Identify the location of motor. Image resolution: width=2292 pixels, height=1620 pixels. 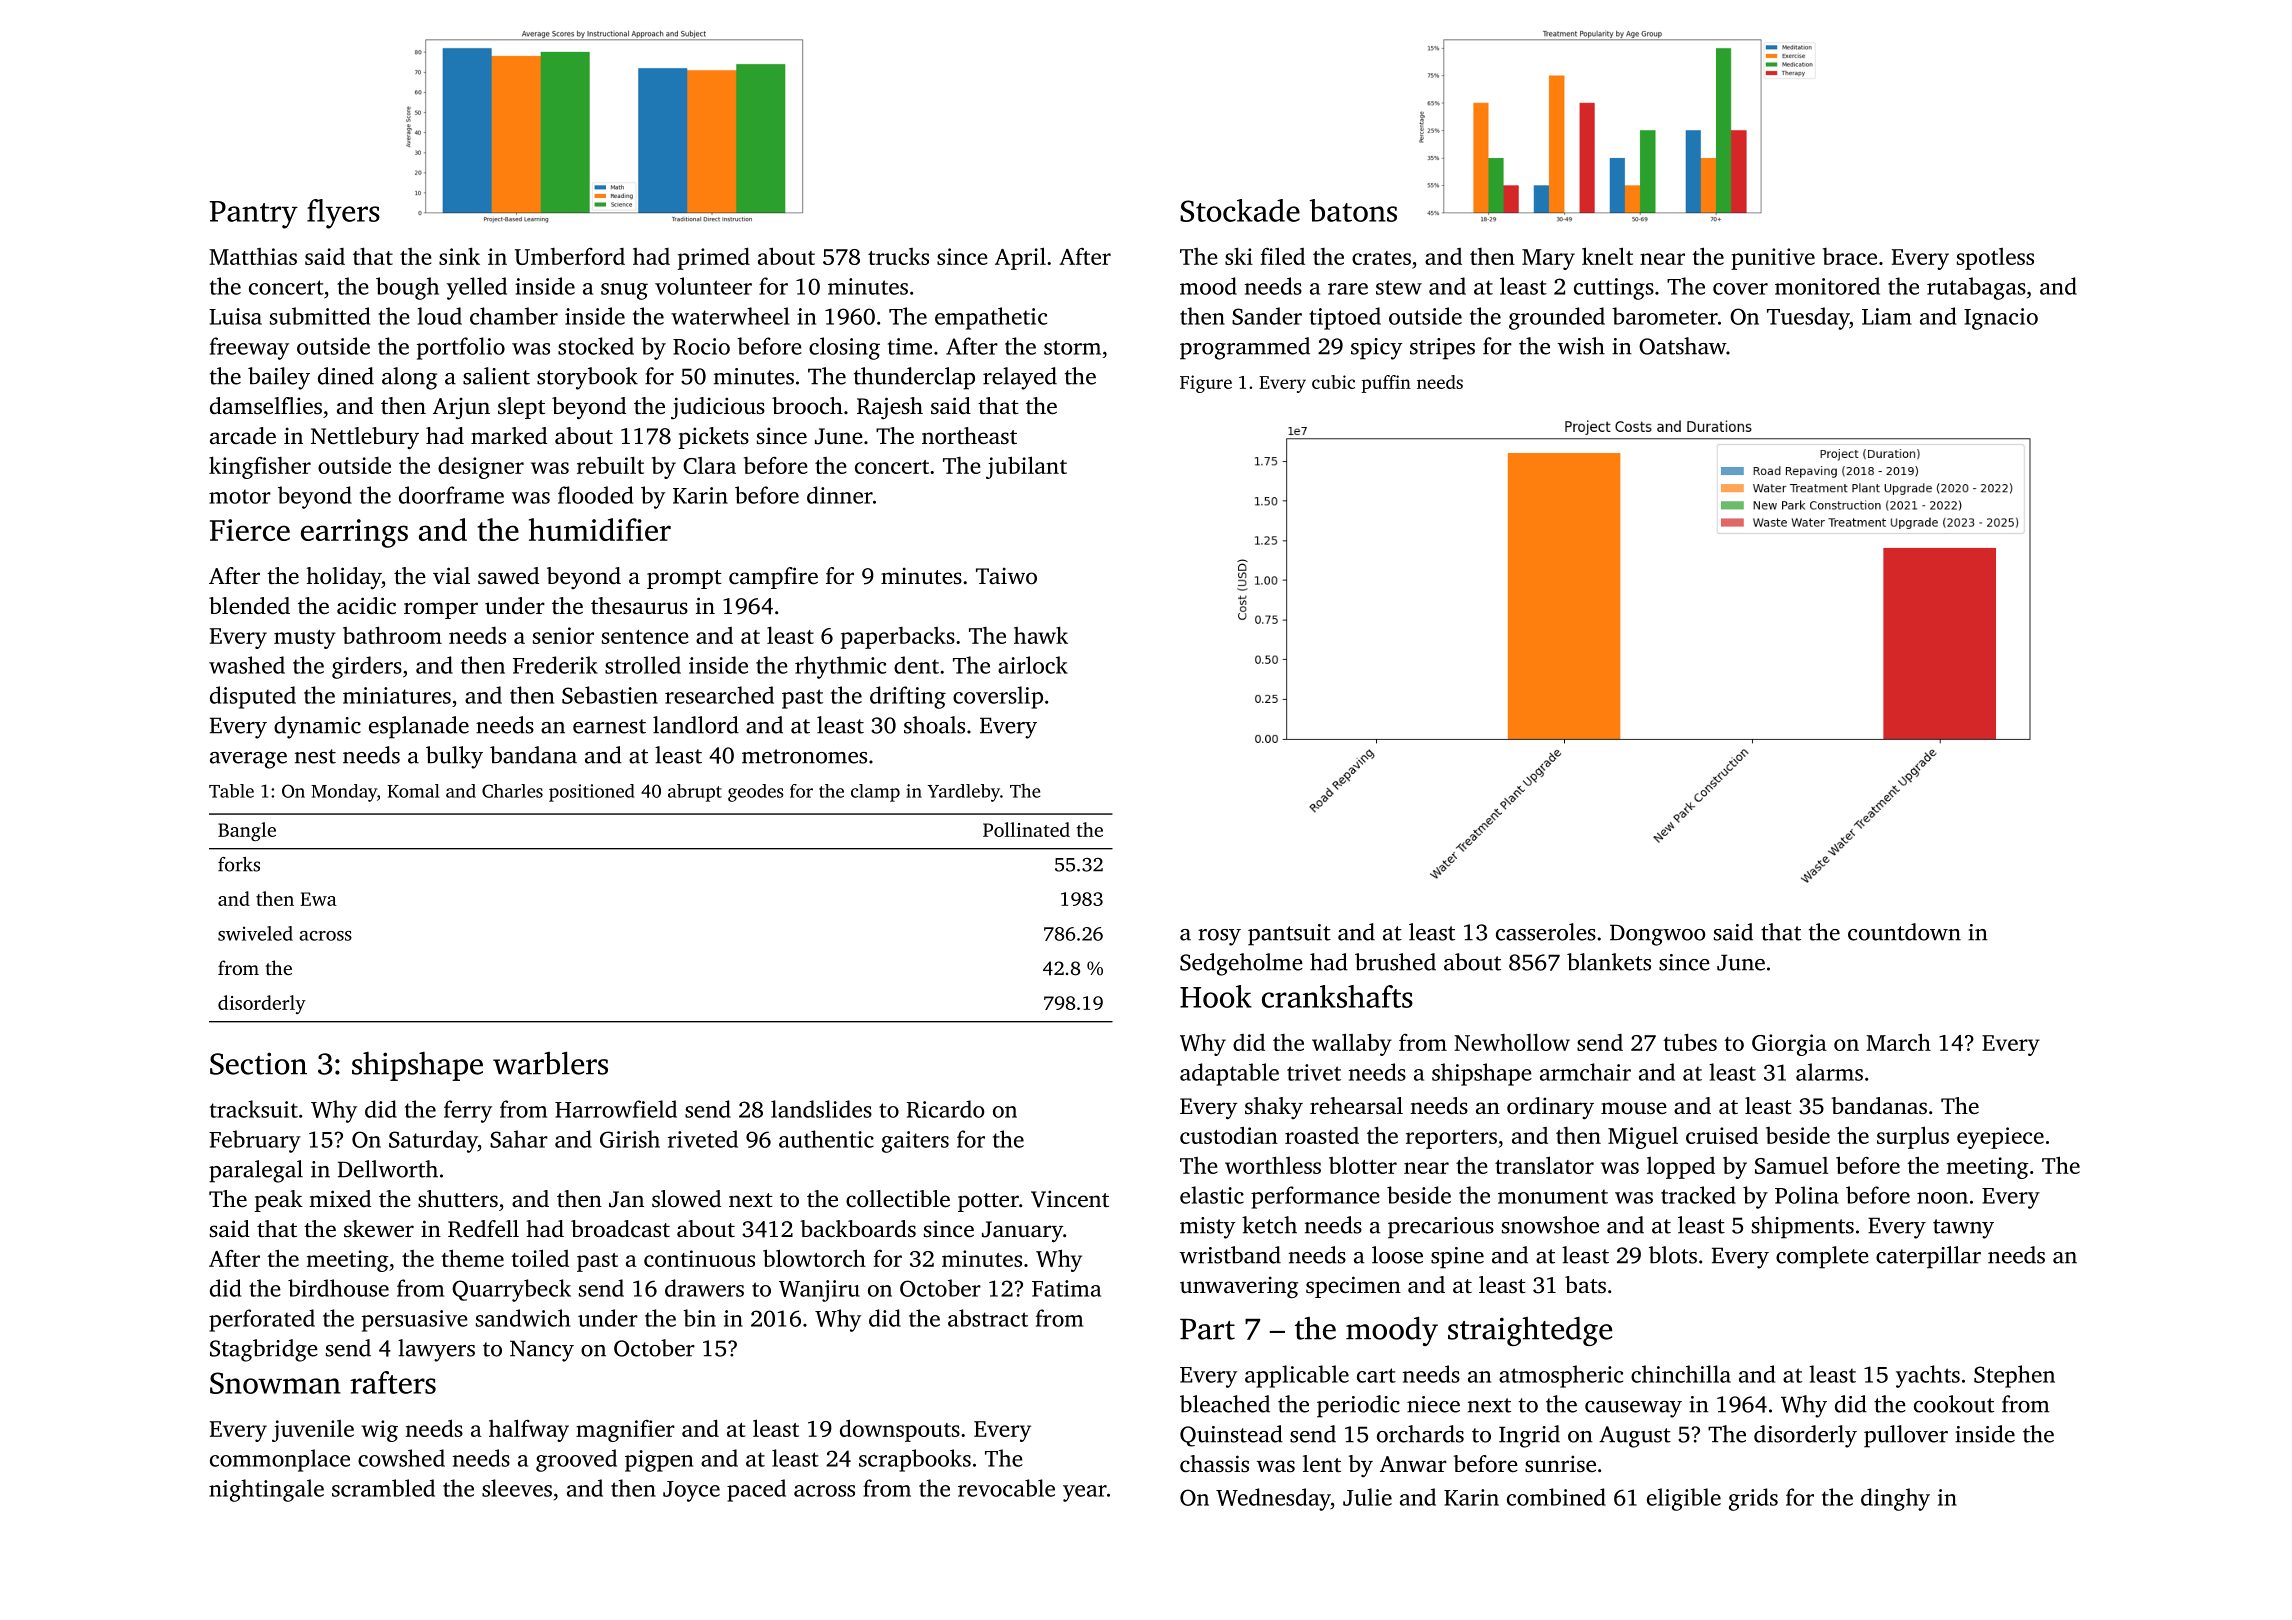
(240, 496).
